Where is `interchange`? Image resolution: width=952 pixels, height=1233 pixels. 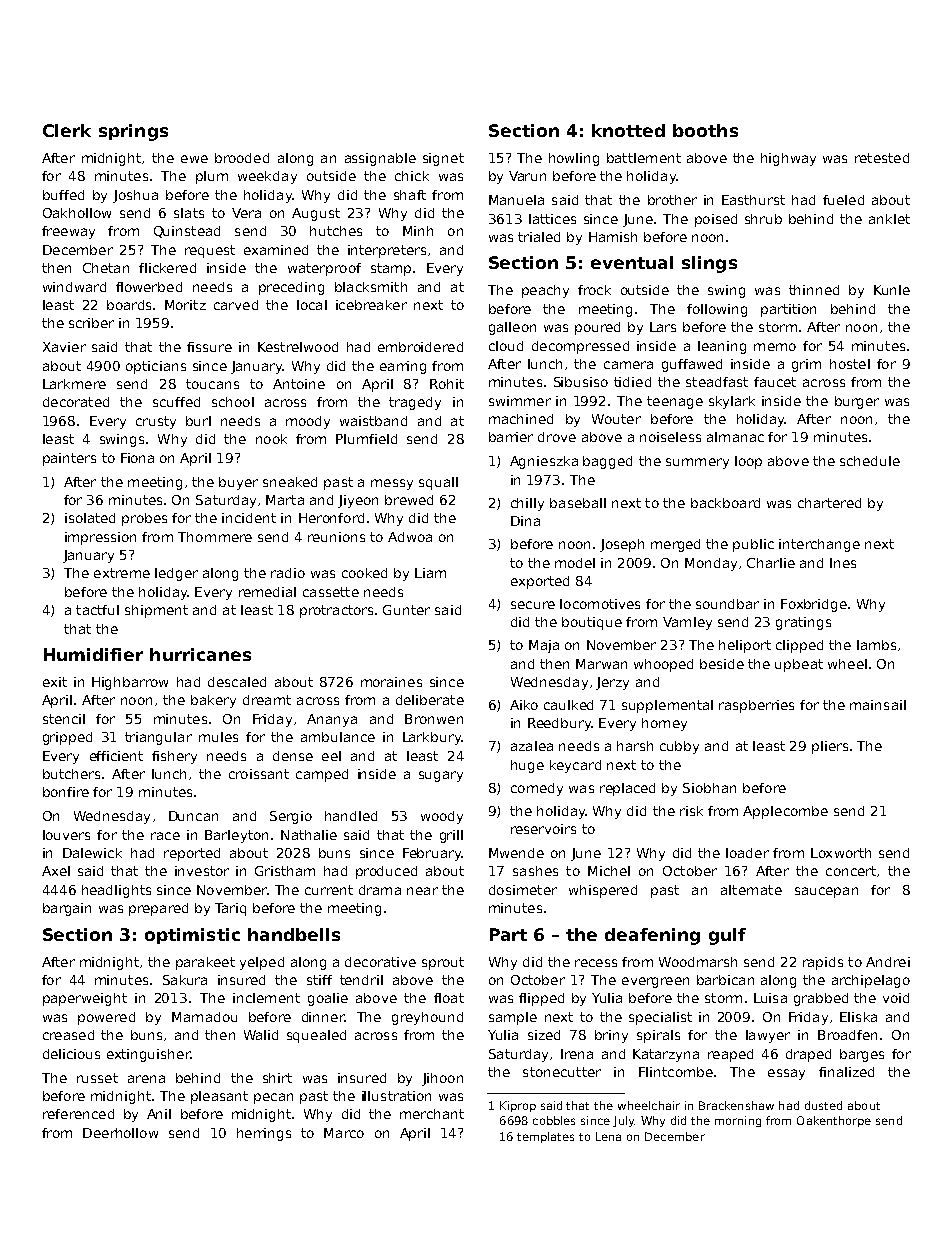 interchange is located at coordinates (819, 545).
